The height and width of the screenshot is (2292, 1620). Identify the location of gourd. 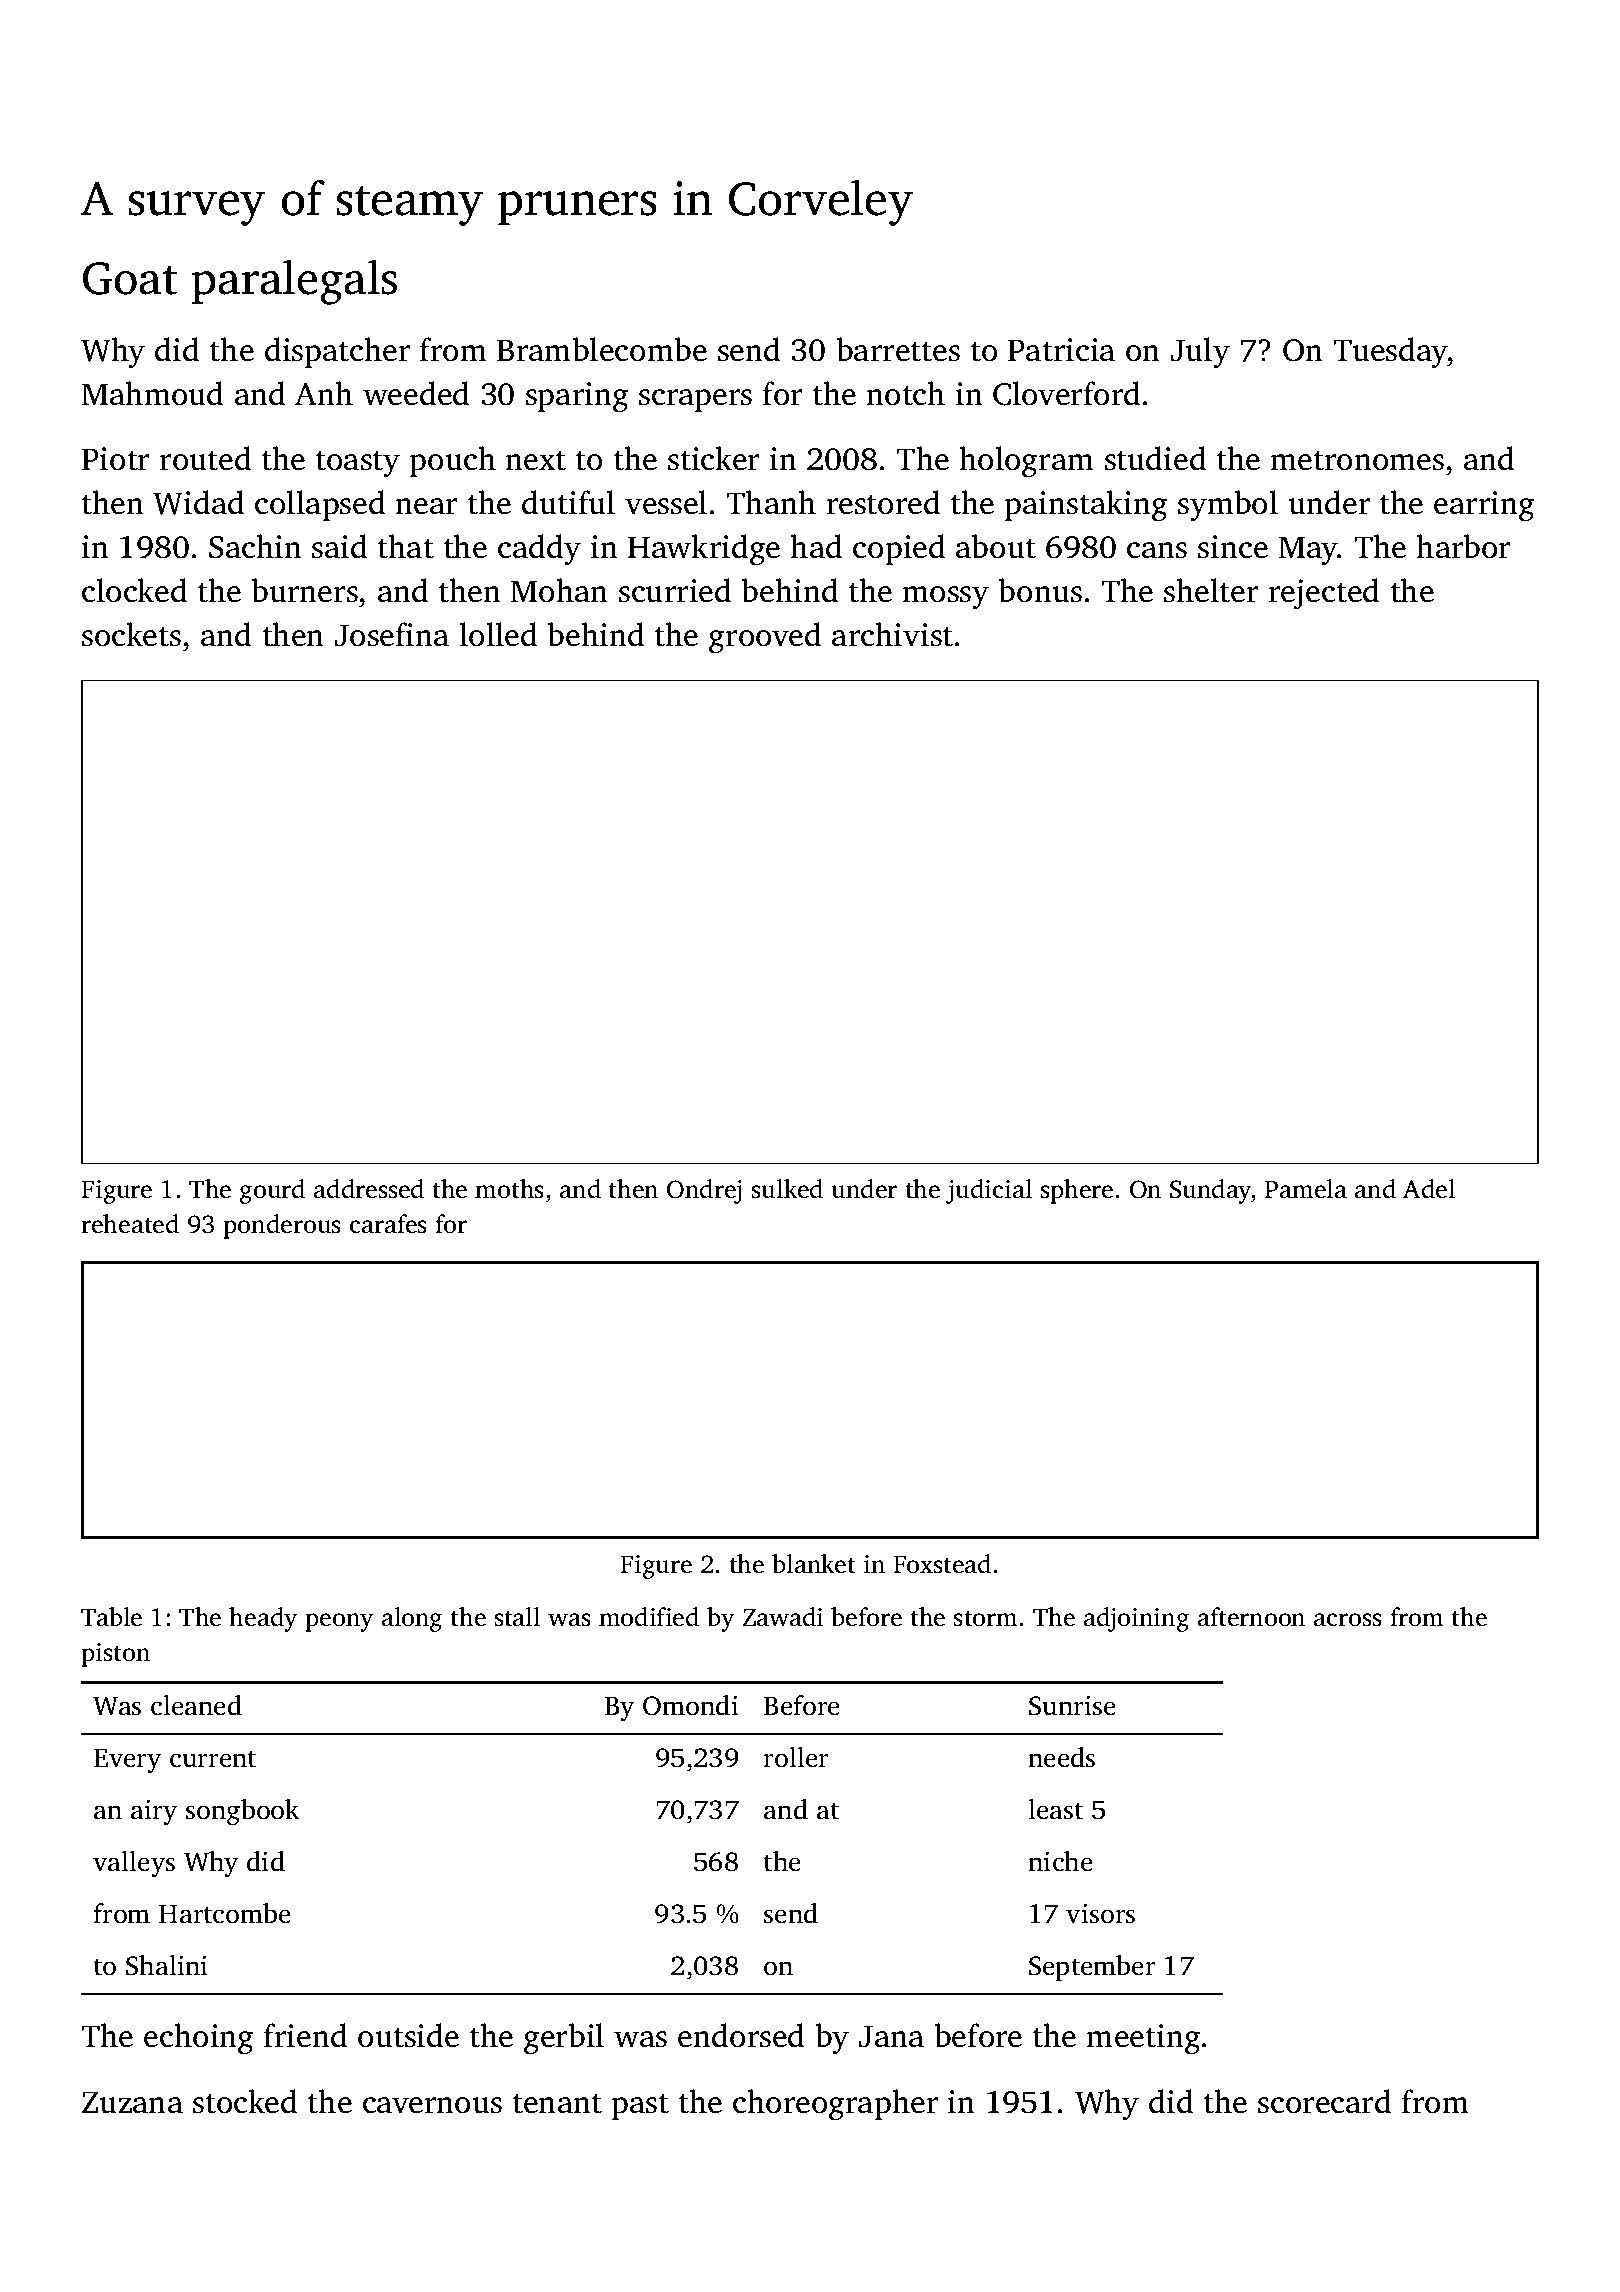
(272, 1191).
